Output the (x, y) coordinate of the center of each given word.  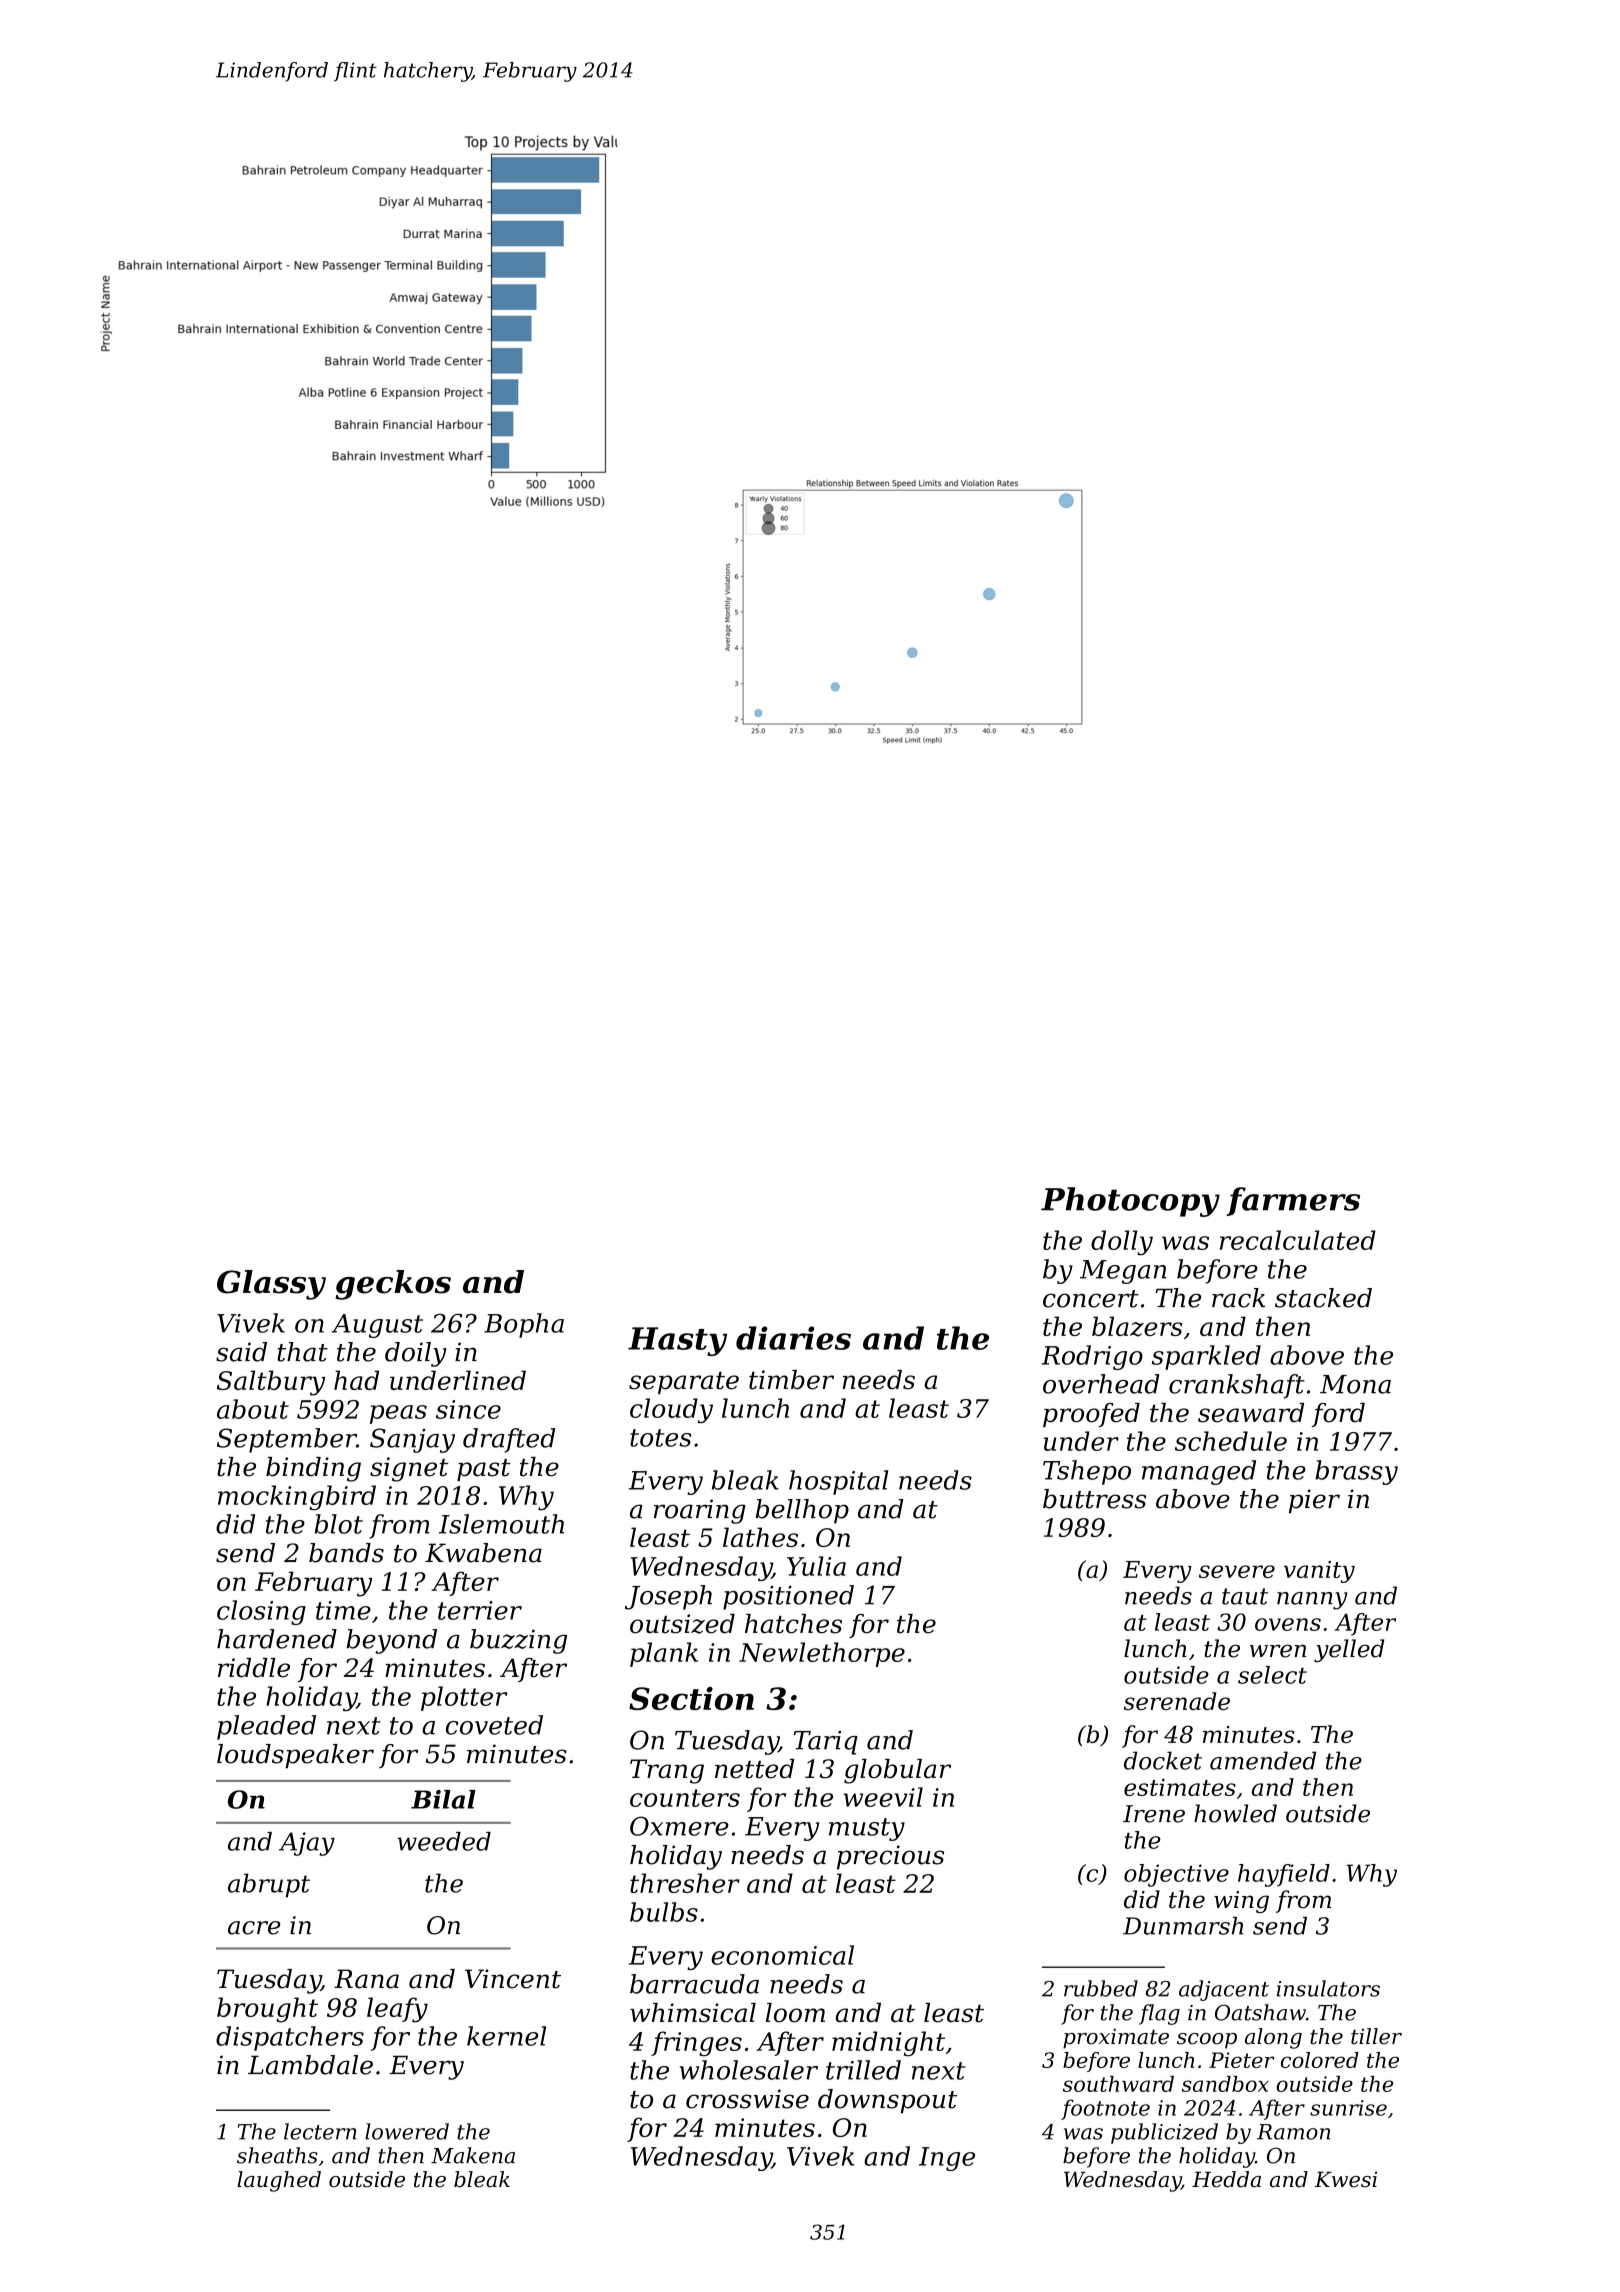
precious (890, 1857)
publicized (1164, 2133)
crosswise (747, 2099)
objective (1176, 1875)
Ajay (307, 1844)
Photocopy (1130, 1202)
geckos (393, 1285)
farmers (1293, 1201)
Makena (473, 2155)
